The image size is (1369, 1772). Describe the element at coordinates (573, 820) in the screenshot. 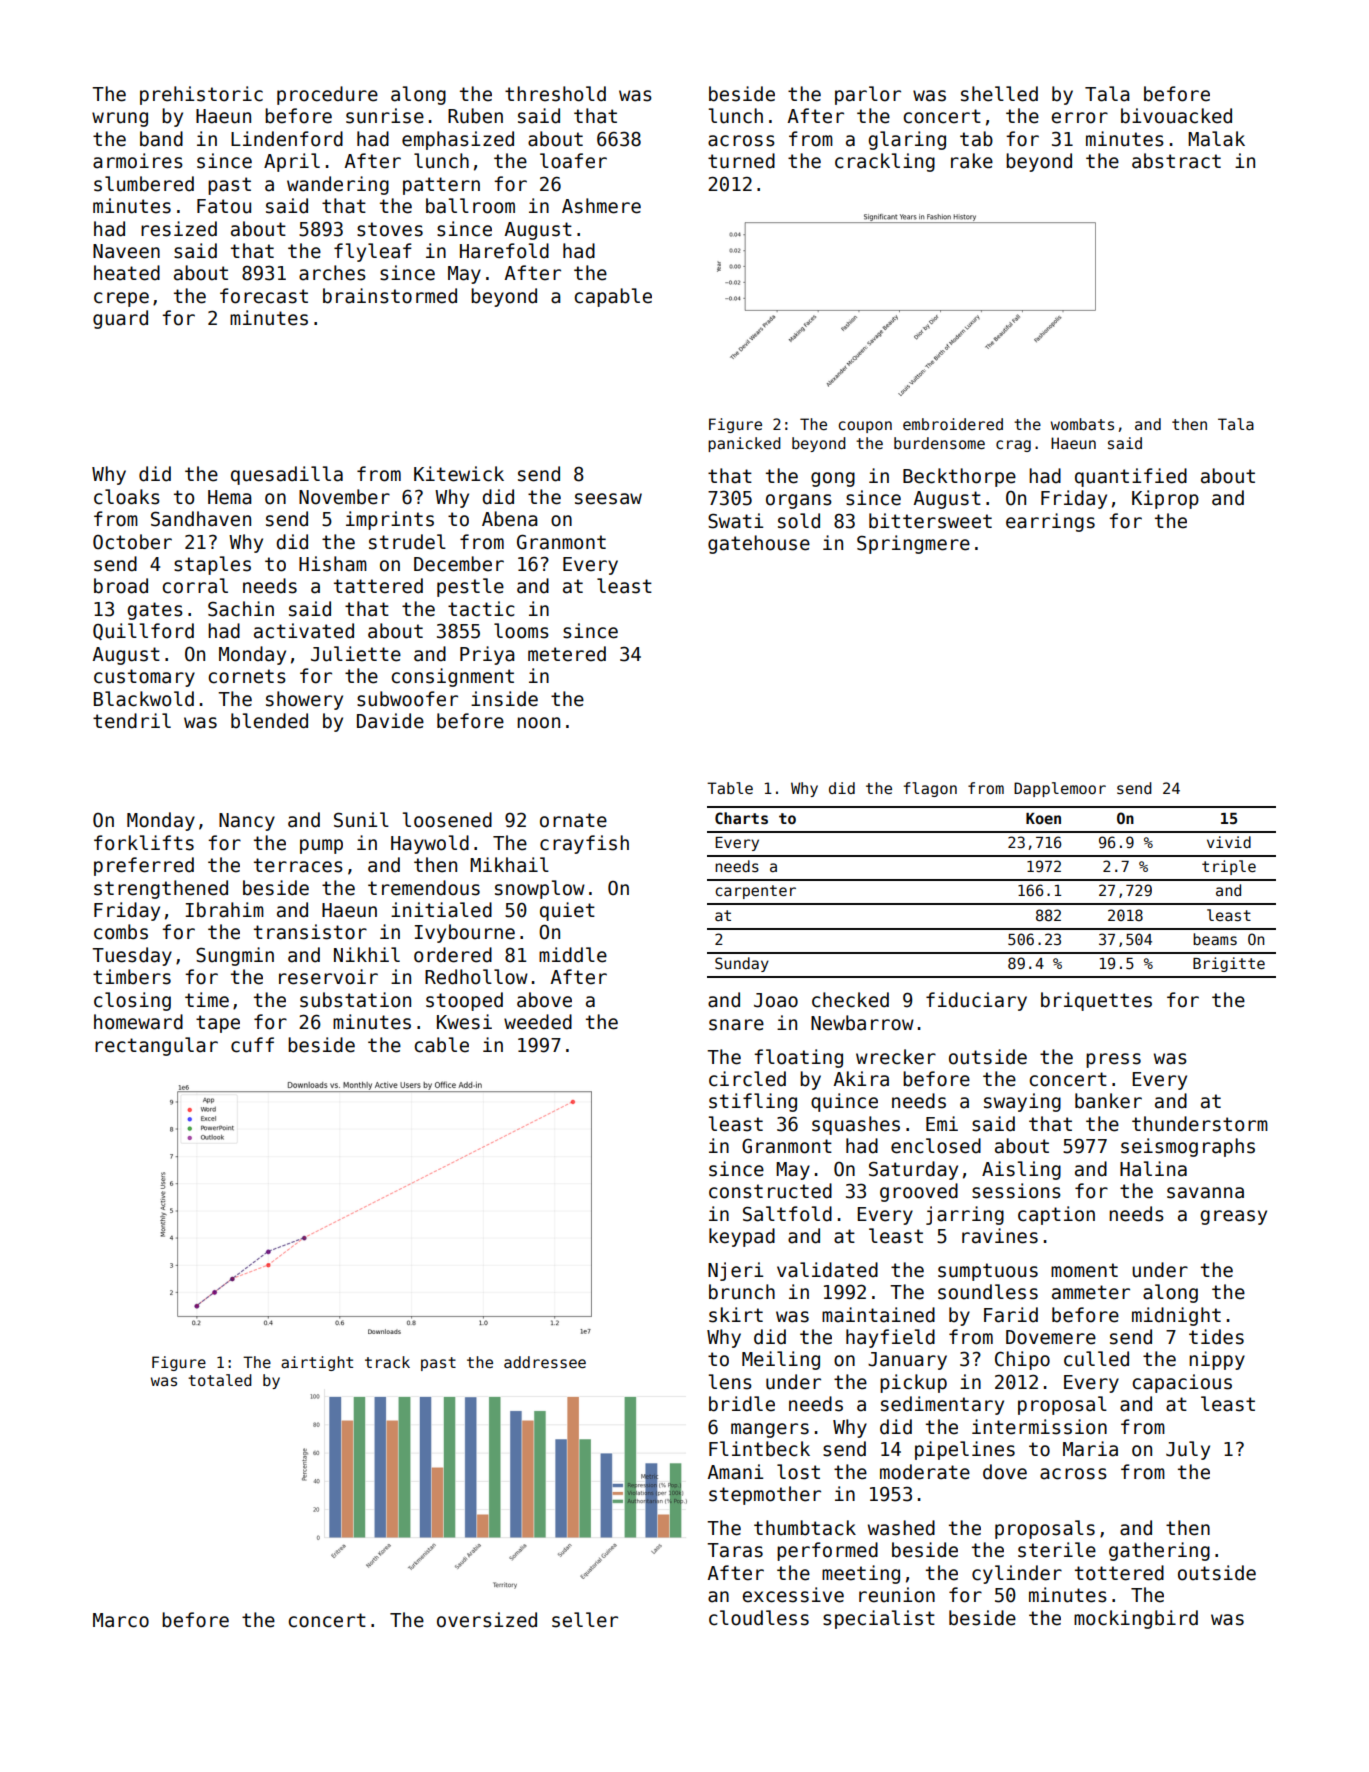

I see `ornate` at that location.
